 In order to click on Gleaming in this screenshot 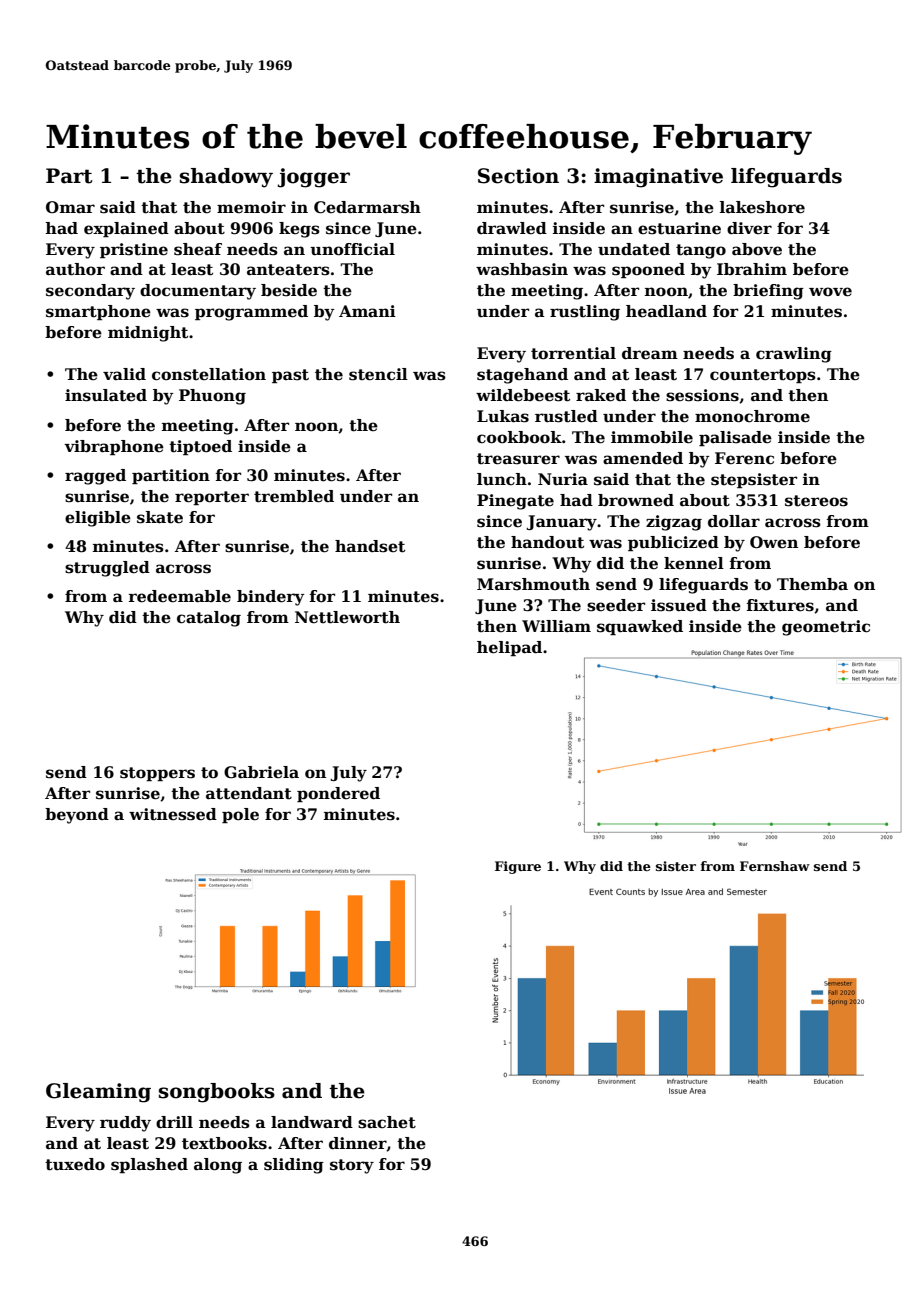, I will do `click(98, 1093)`.
